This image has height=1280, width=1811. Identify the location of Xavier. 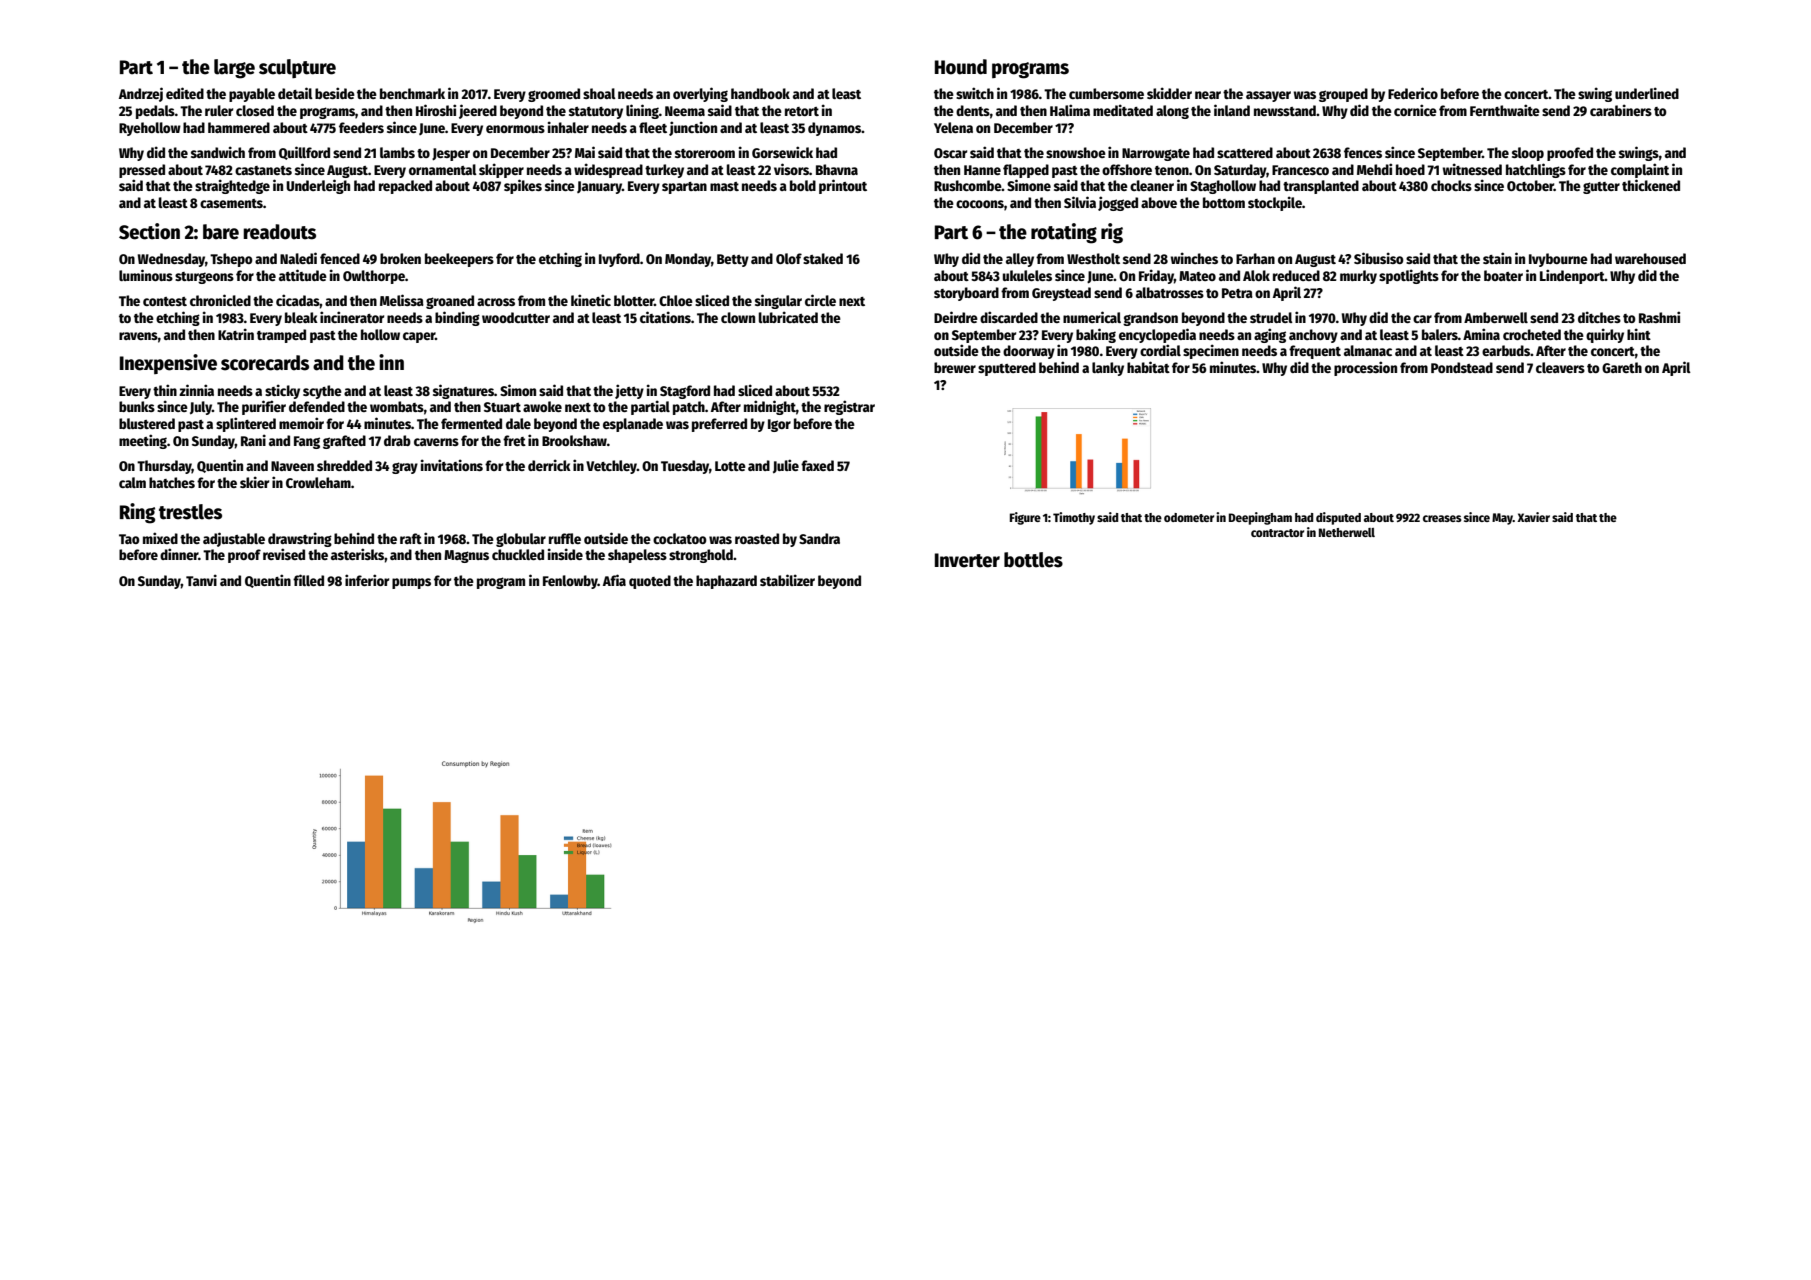
(1533, 517).
